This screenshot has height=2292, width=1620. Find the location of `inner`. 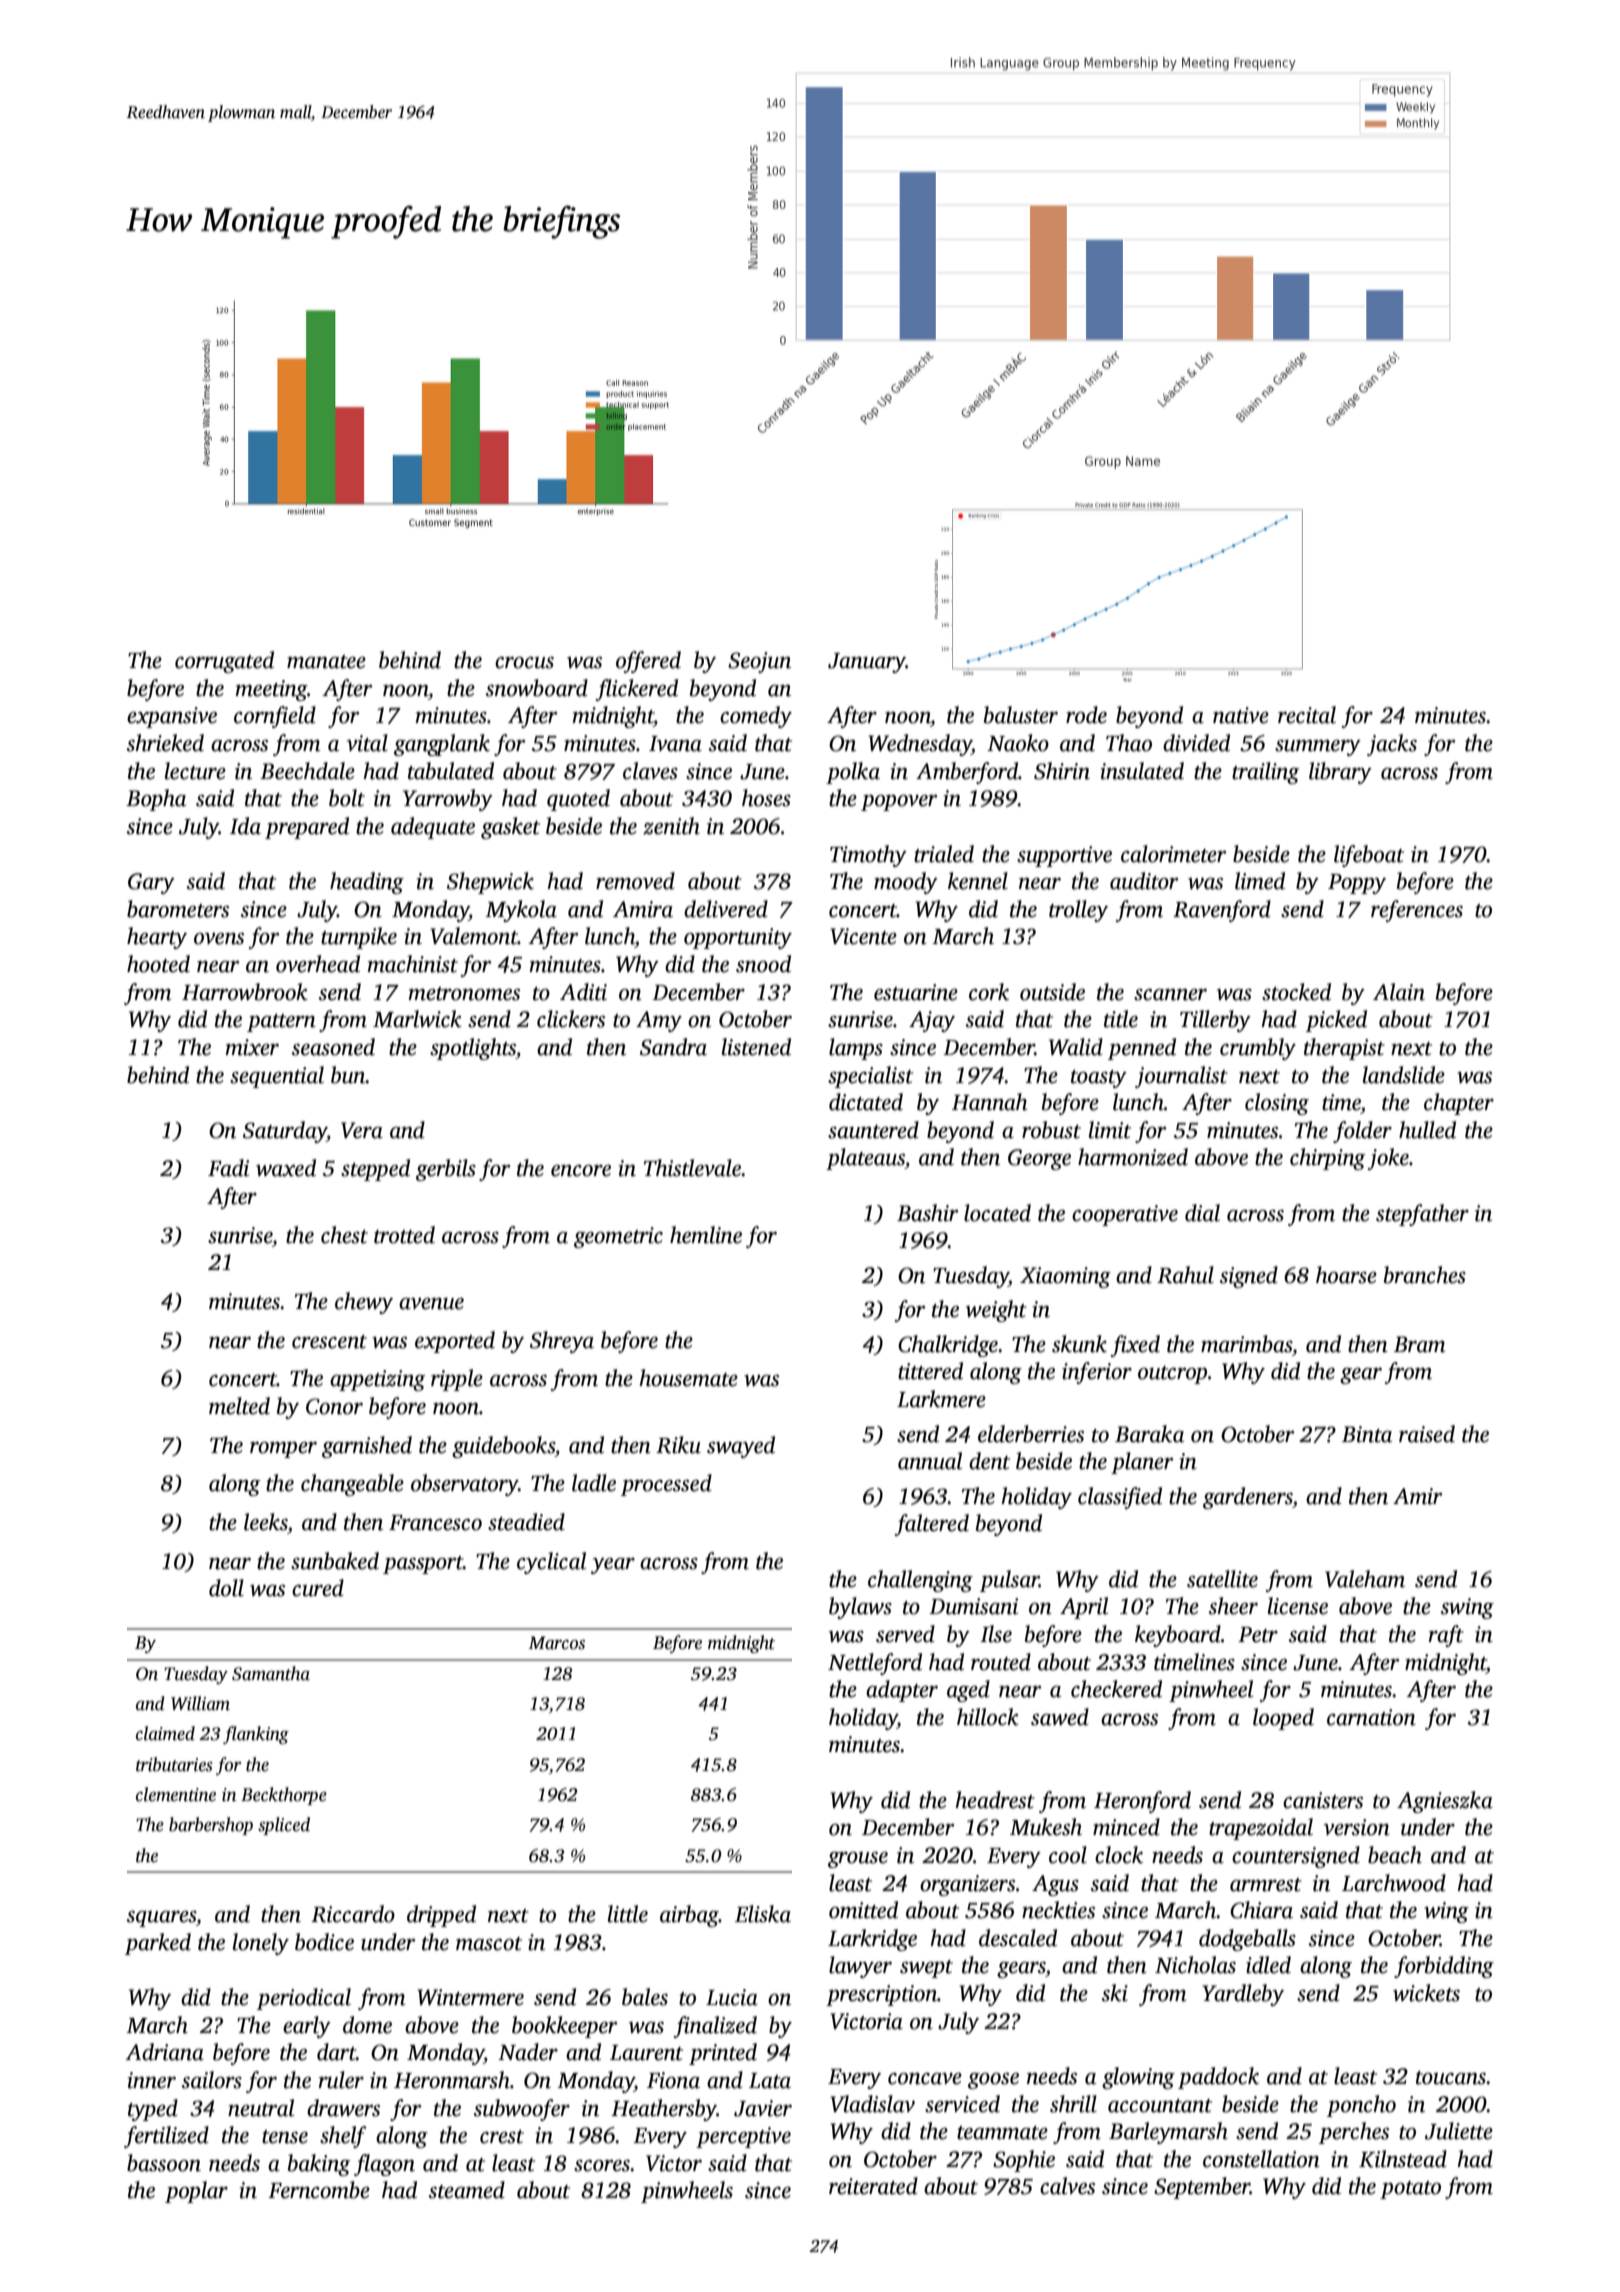

inner is located at coordinates (151, 2080).
